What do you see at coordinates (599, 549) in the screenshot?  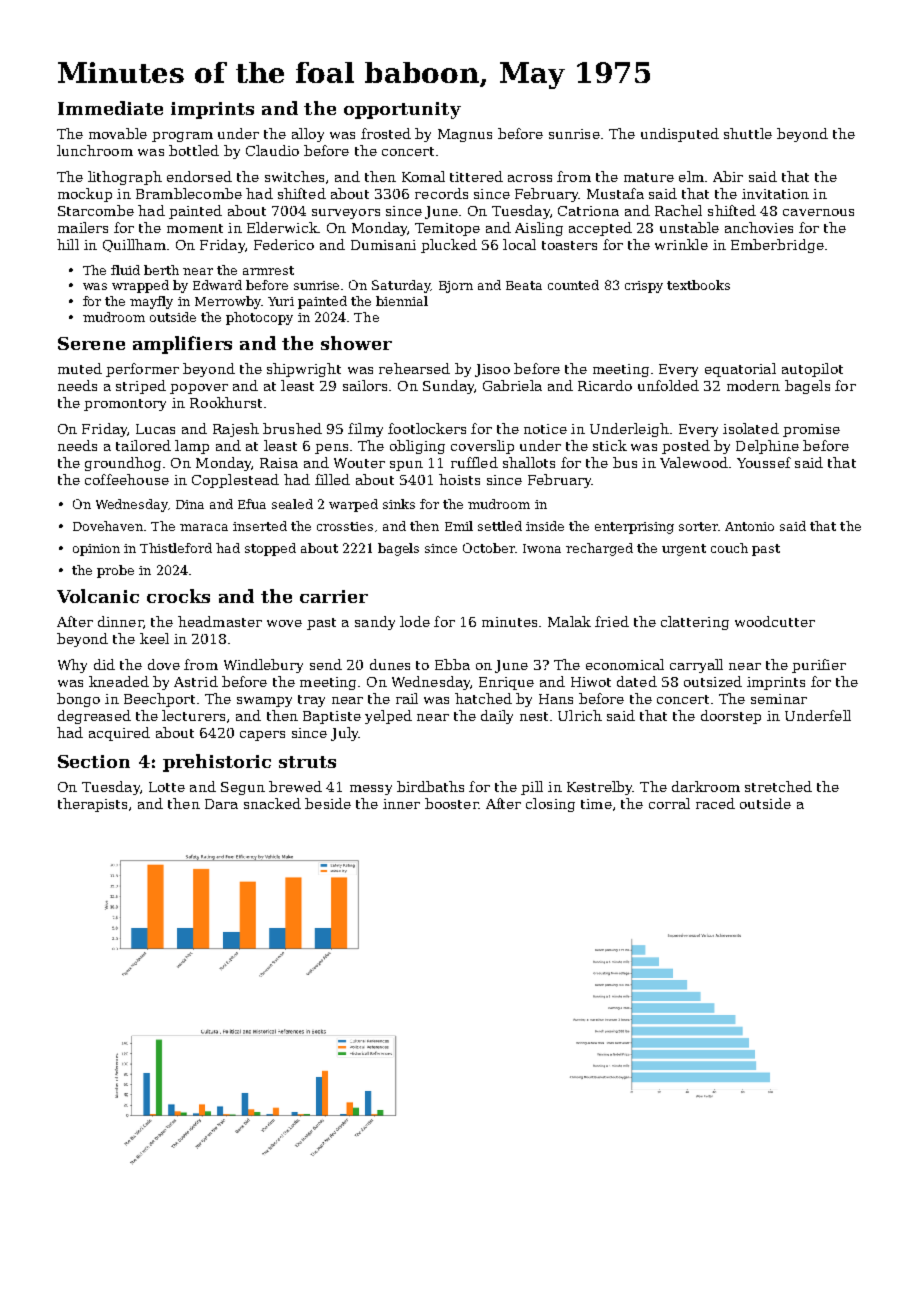 I see `recharged` at bounding box center [599, 549].
